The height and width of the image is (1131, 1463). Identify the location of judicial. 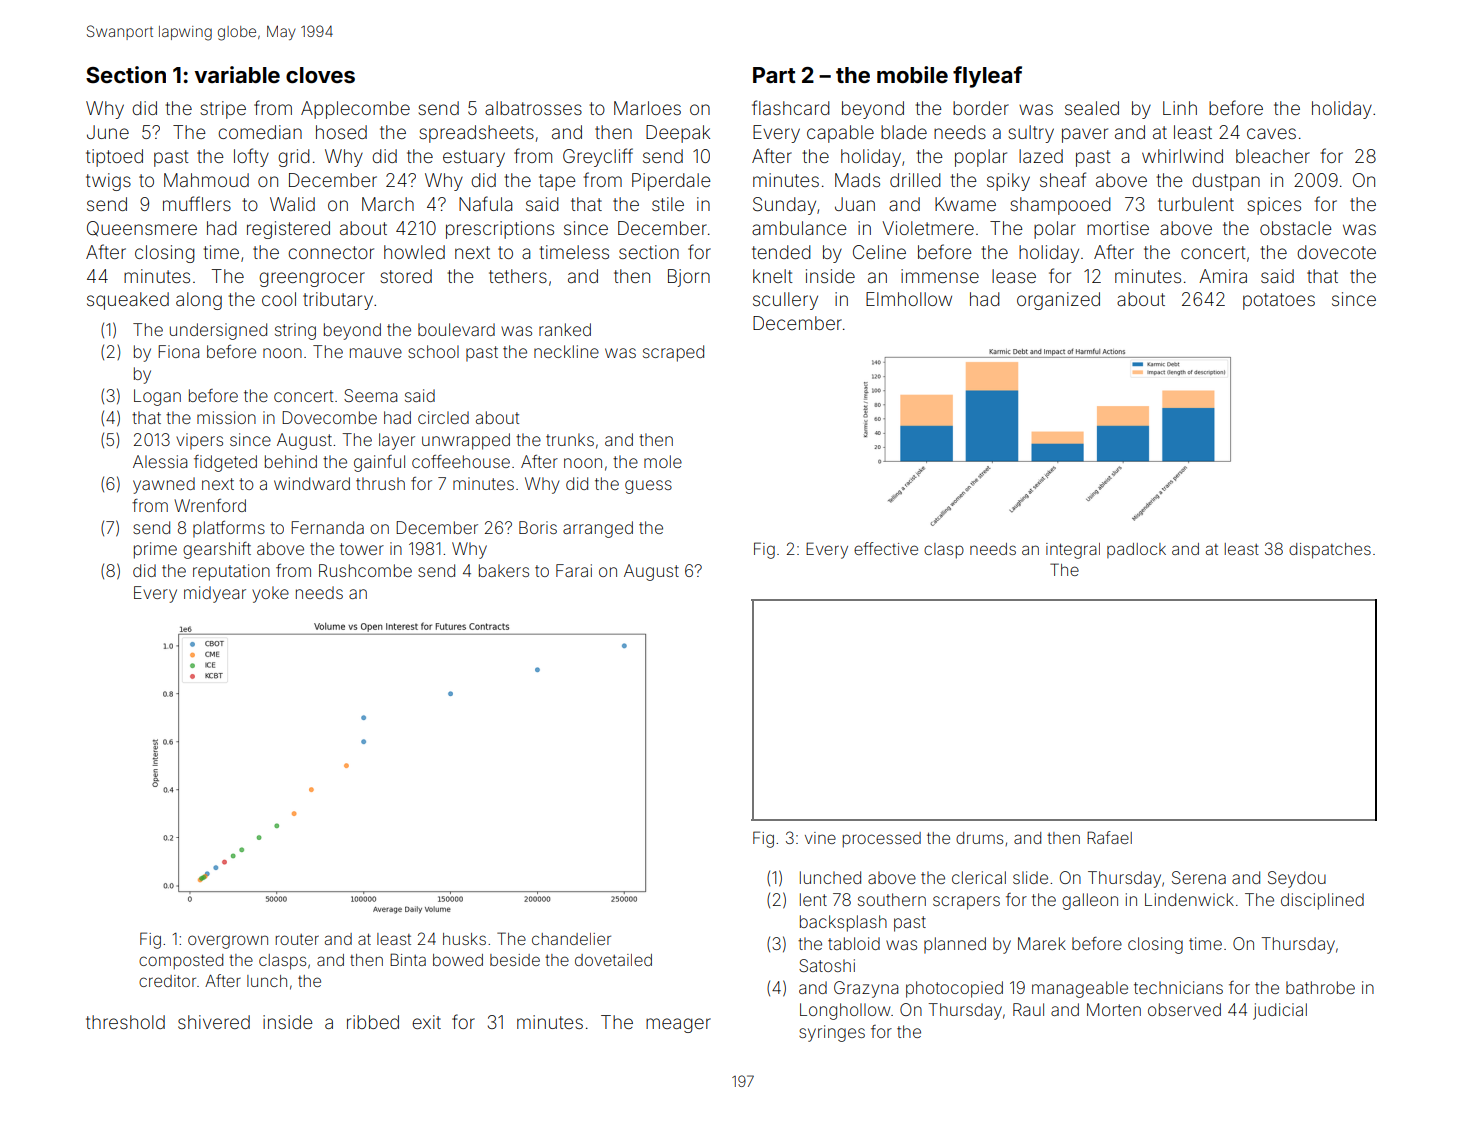
(1280, 1011).
